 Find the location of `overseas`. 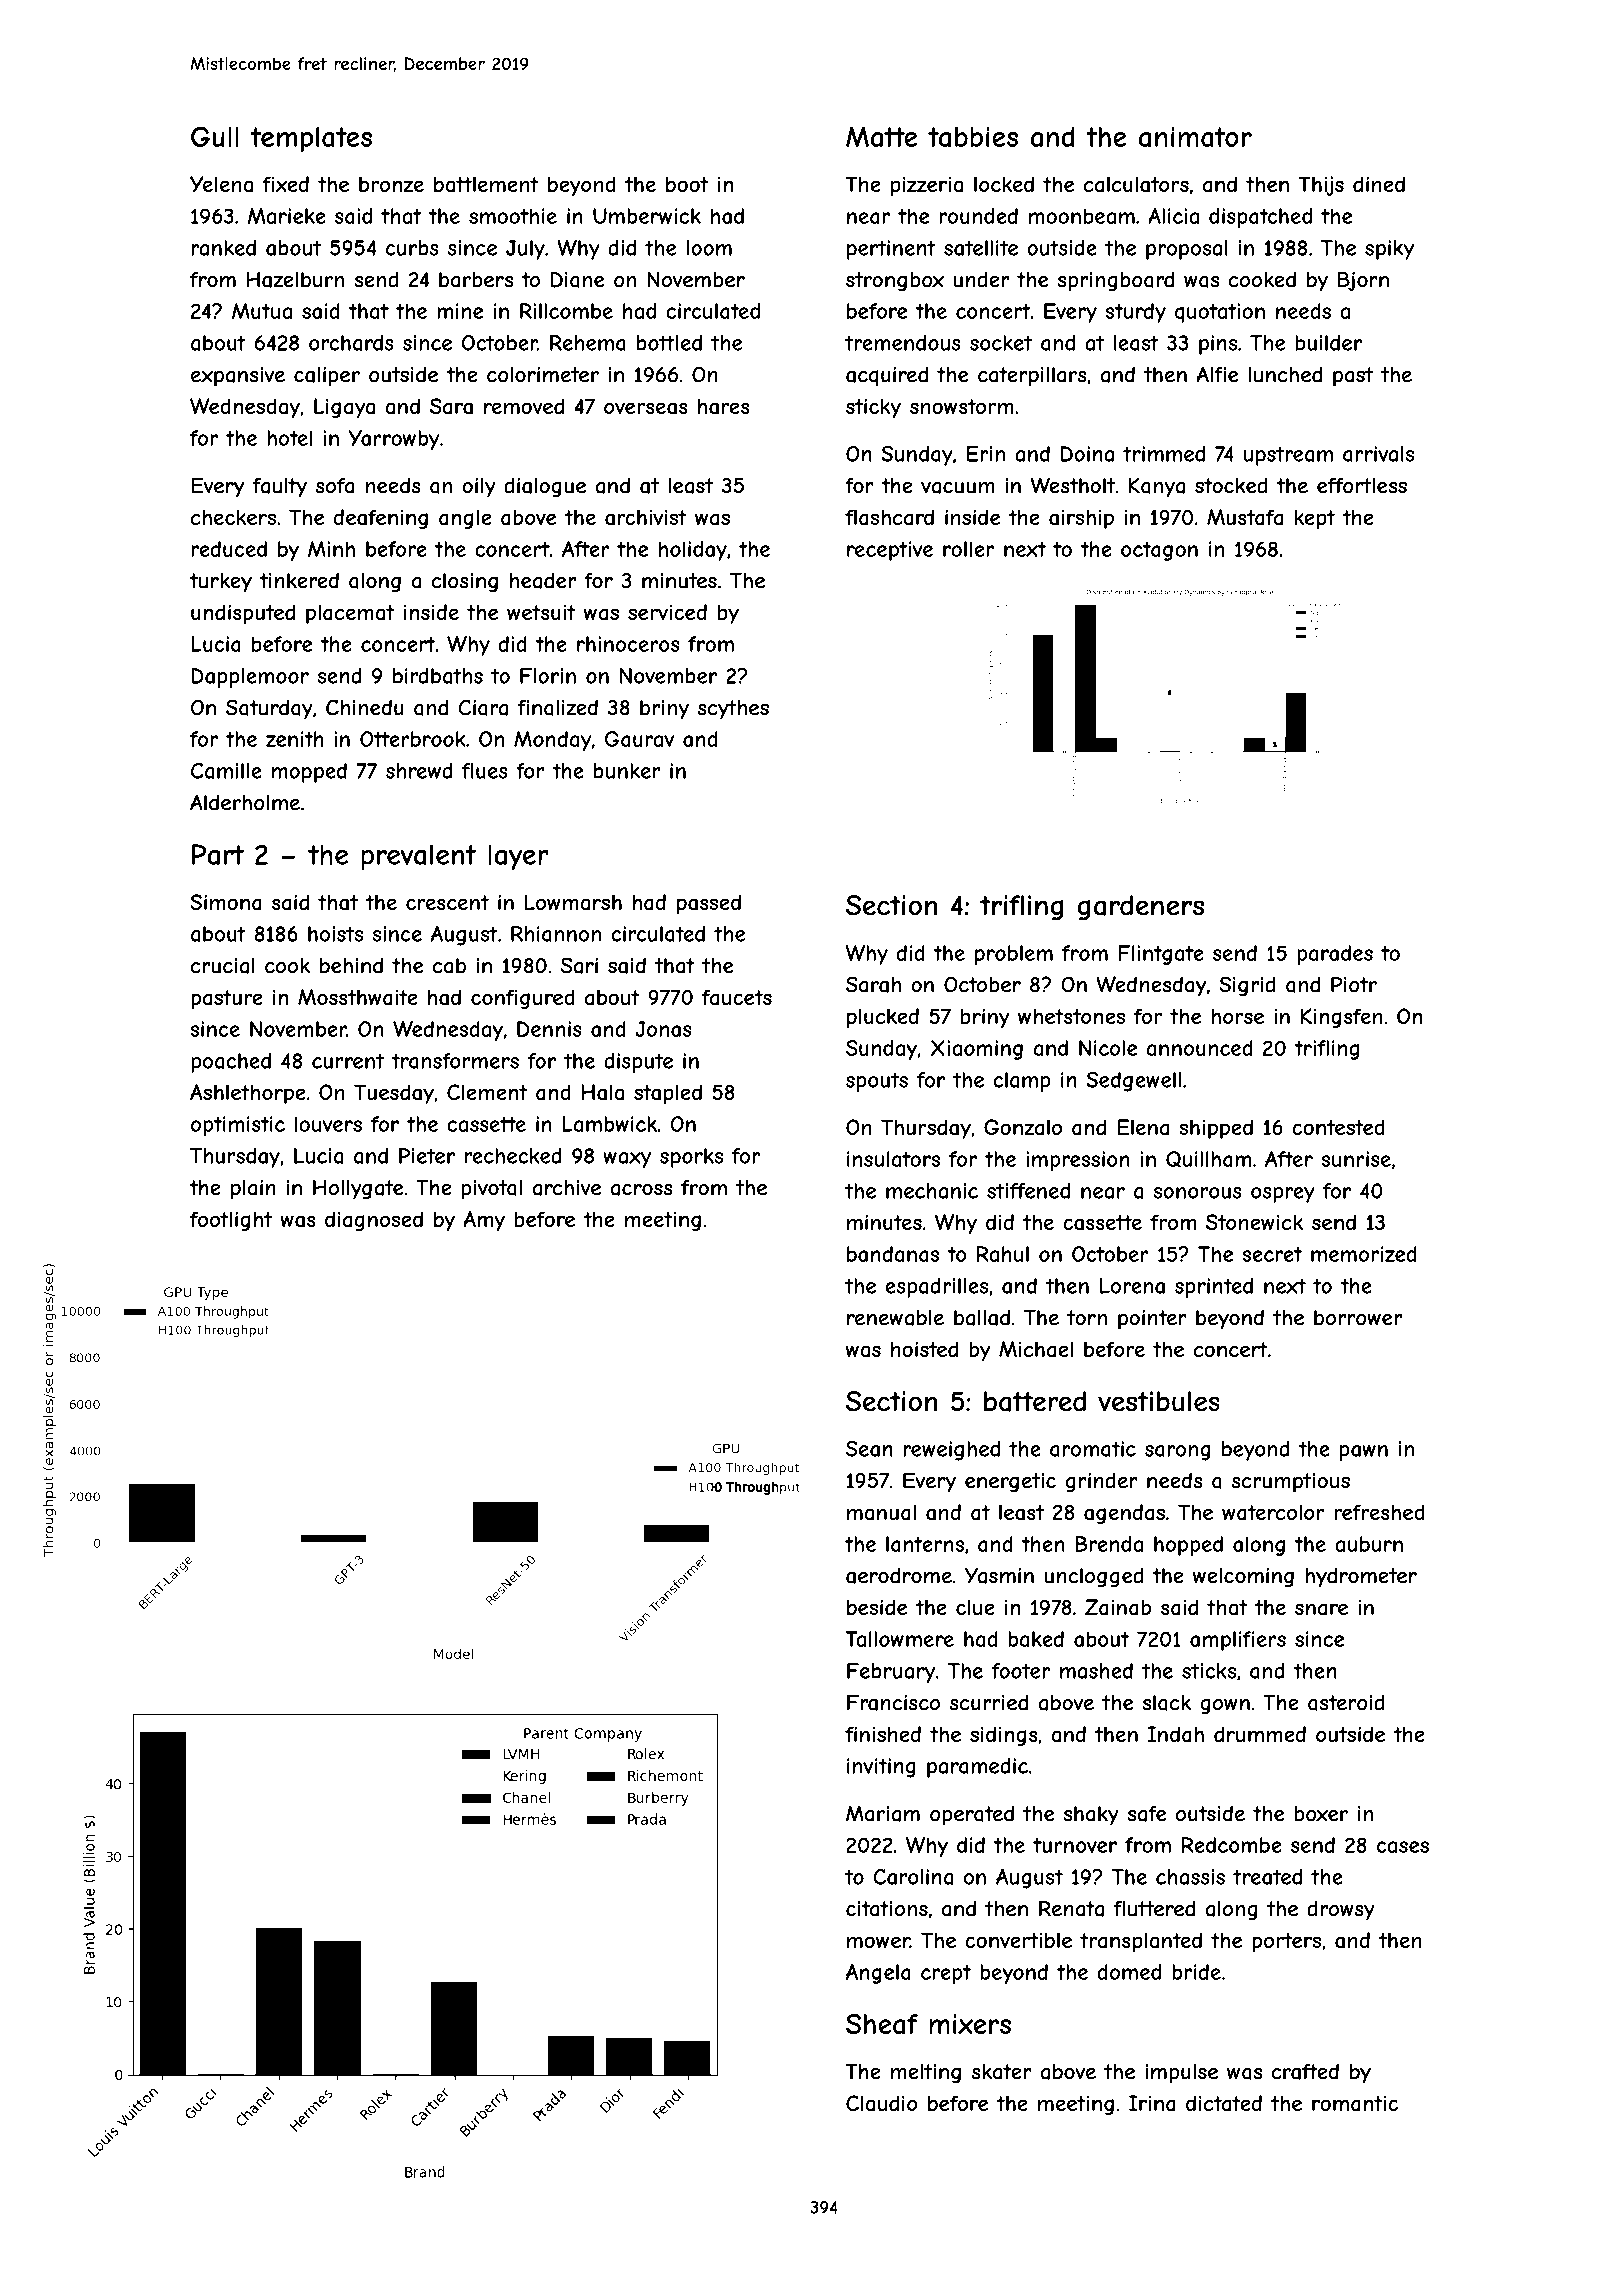

overseas is located at coordinates (646, 408).
